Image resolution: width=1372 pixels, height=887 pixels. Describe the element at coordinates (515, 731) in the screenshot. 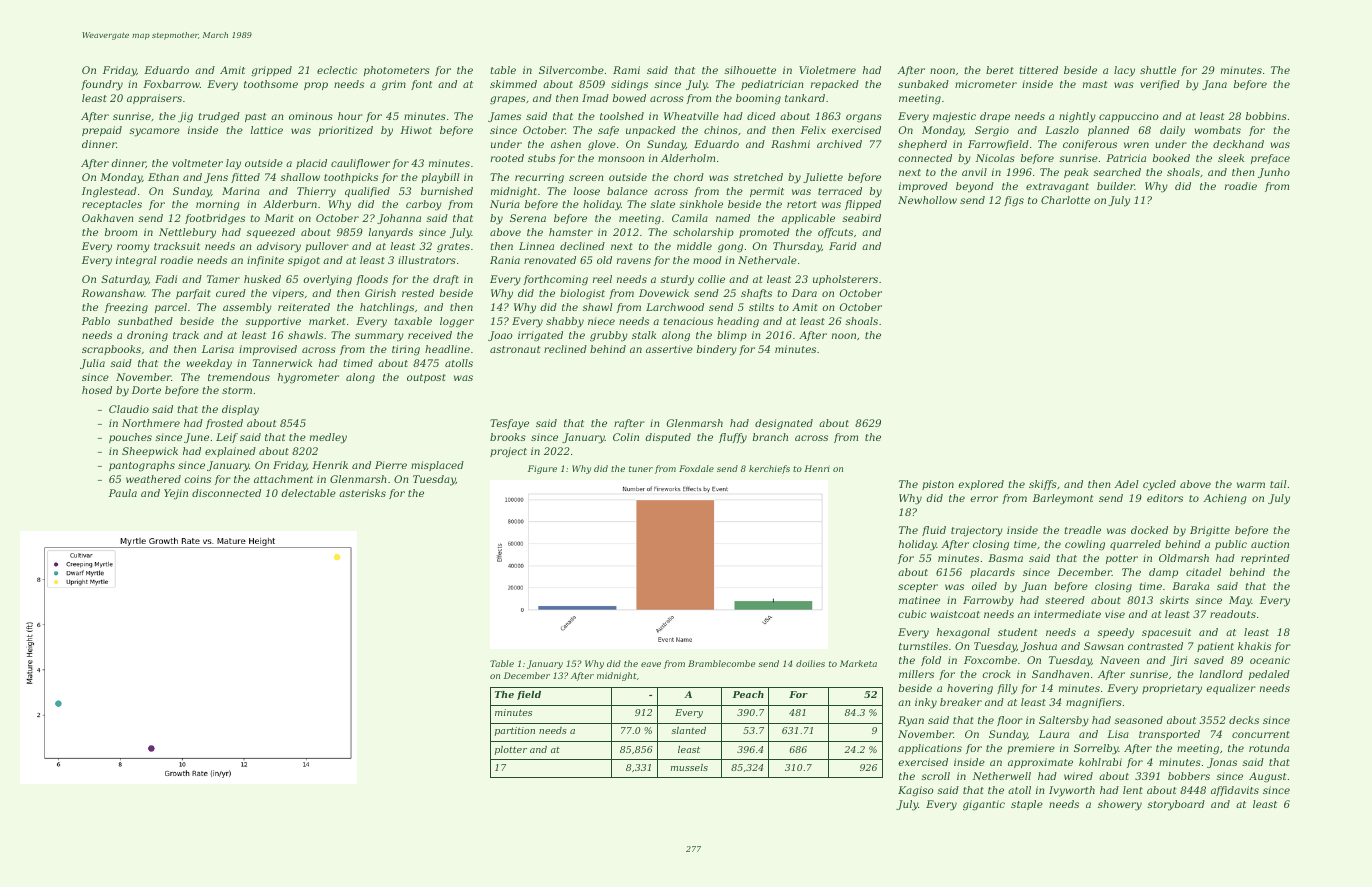

I see `partition` at that location.
